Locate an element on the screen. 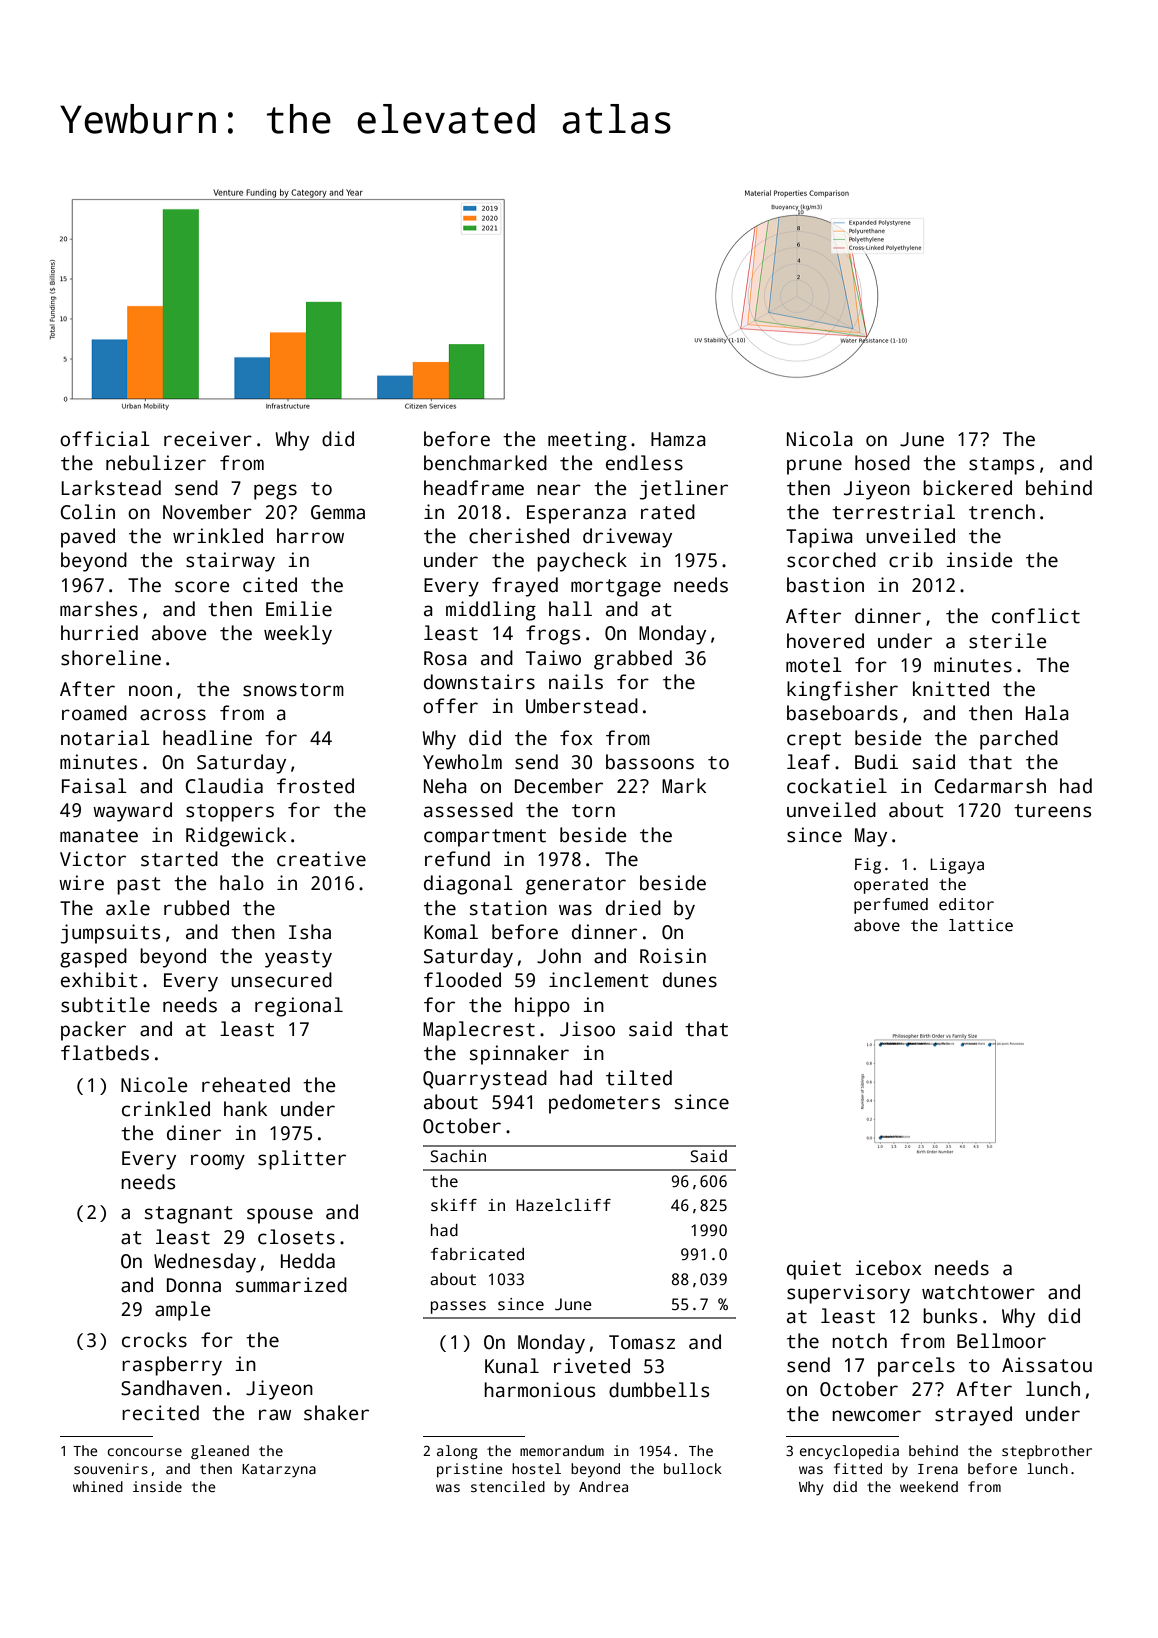  Aissatou is located at coordinates (1047, 1365).
